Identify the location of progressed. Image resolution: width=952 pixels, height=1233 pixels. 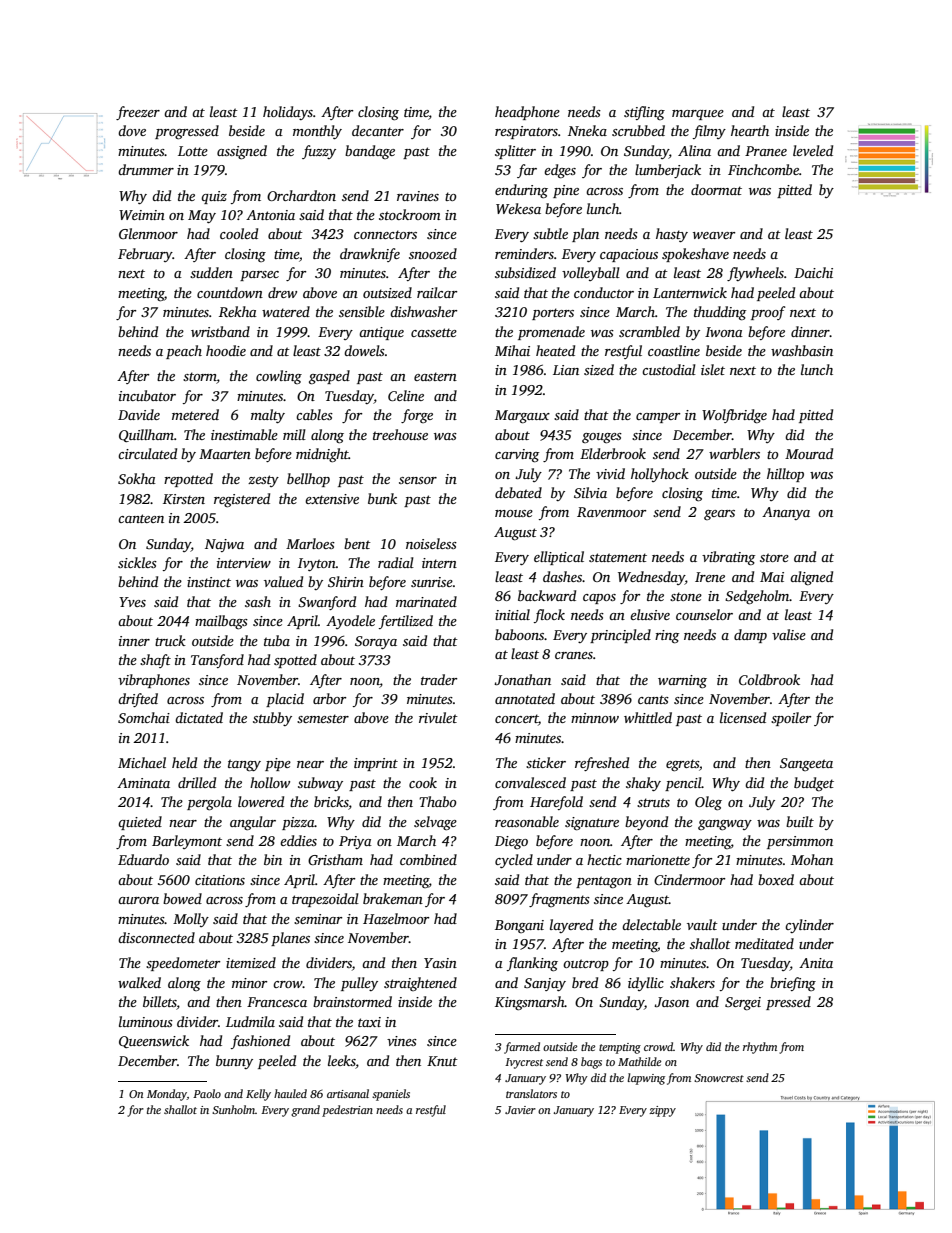
(187, 132).
